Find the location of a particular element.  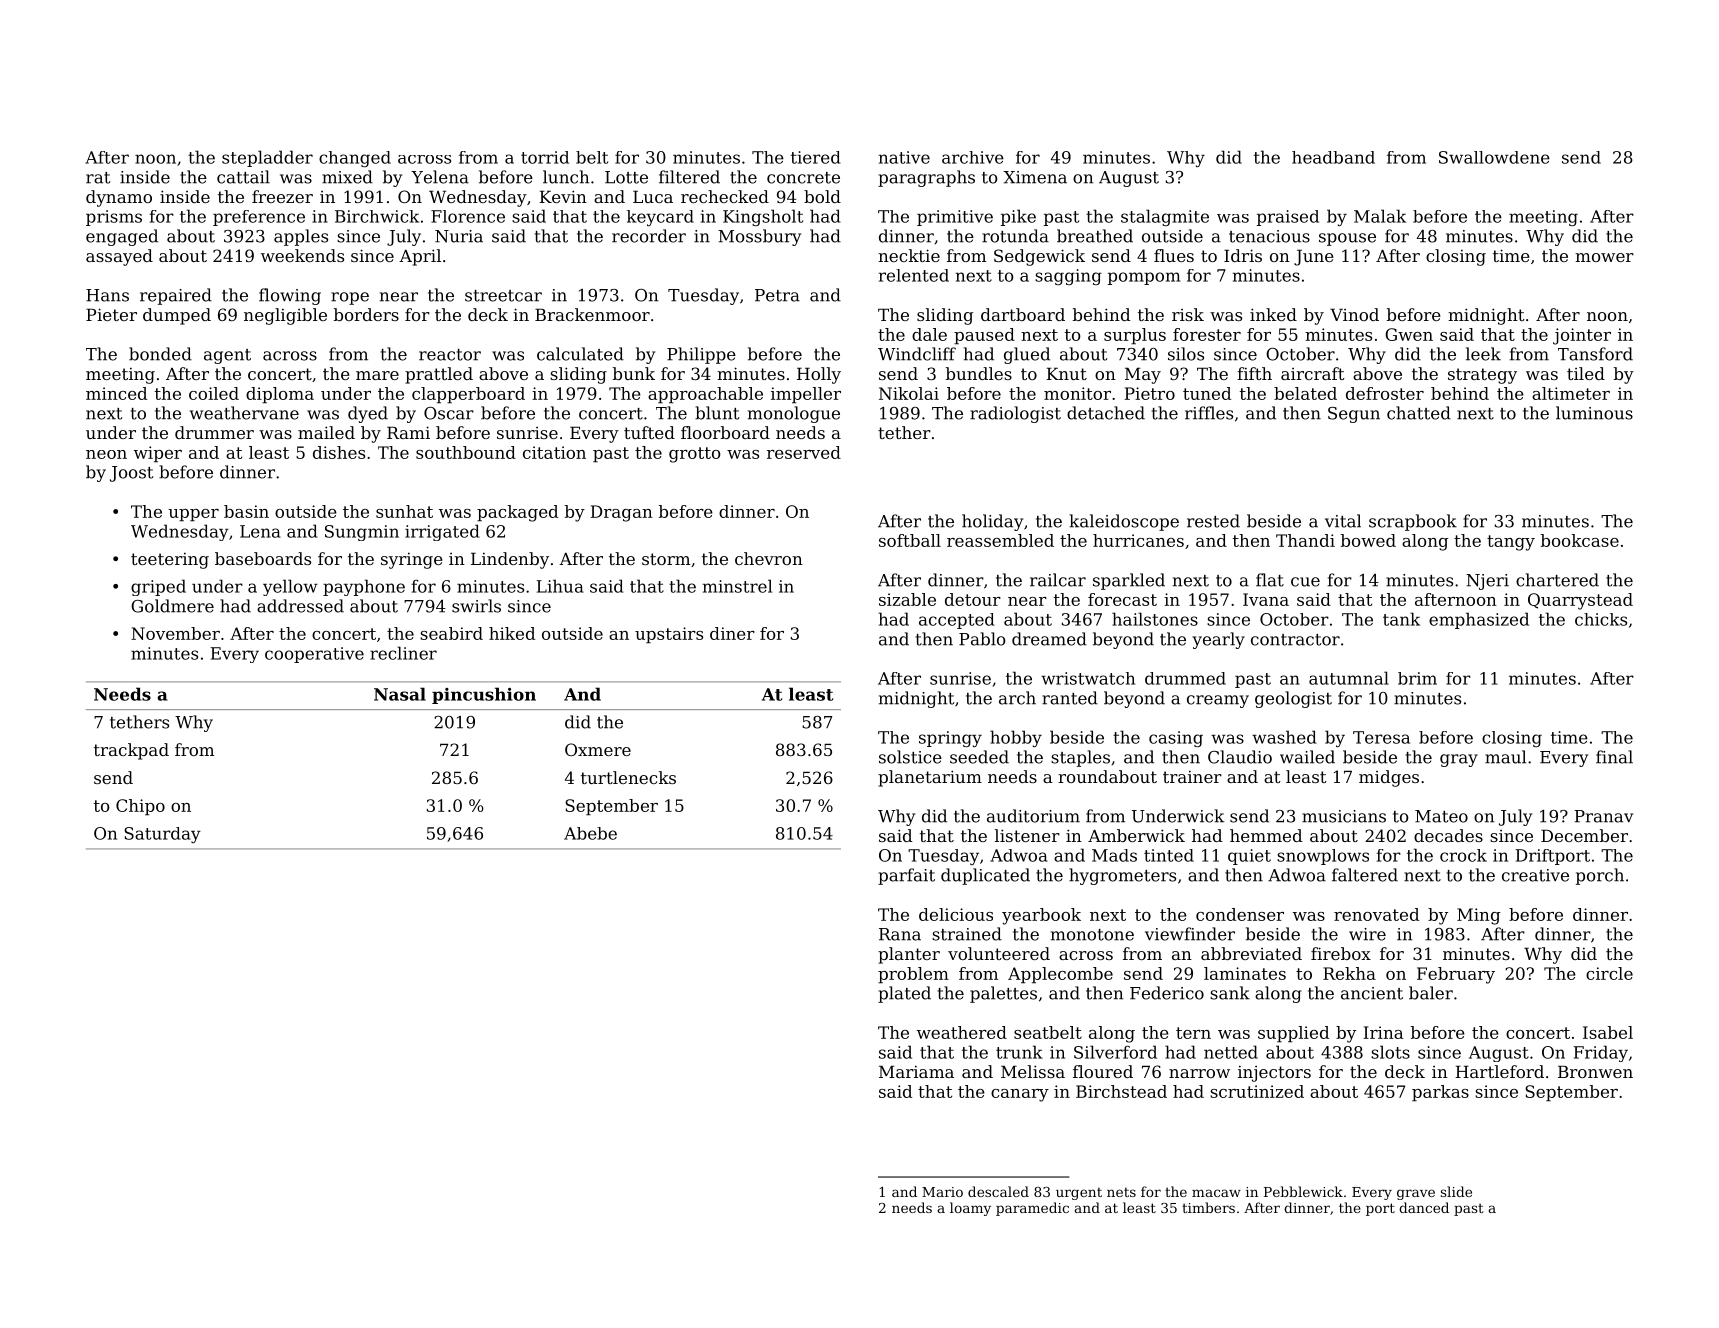

apples is located at coordinates (301, 237).
